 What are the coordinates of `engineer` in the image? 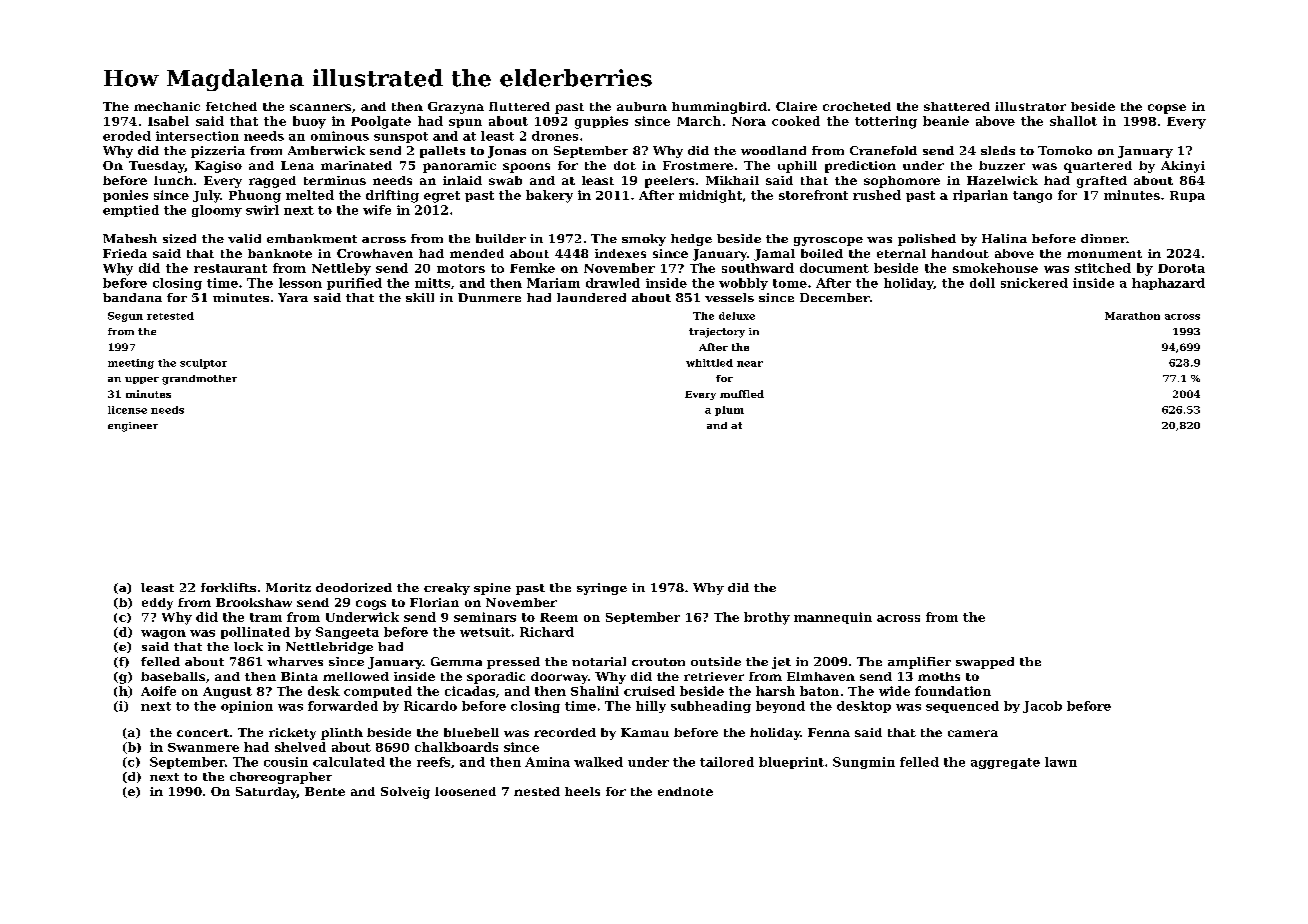 It's located at (133, 427).
